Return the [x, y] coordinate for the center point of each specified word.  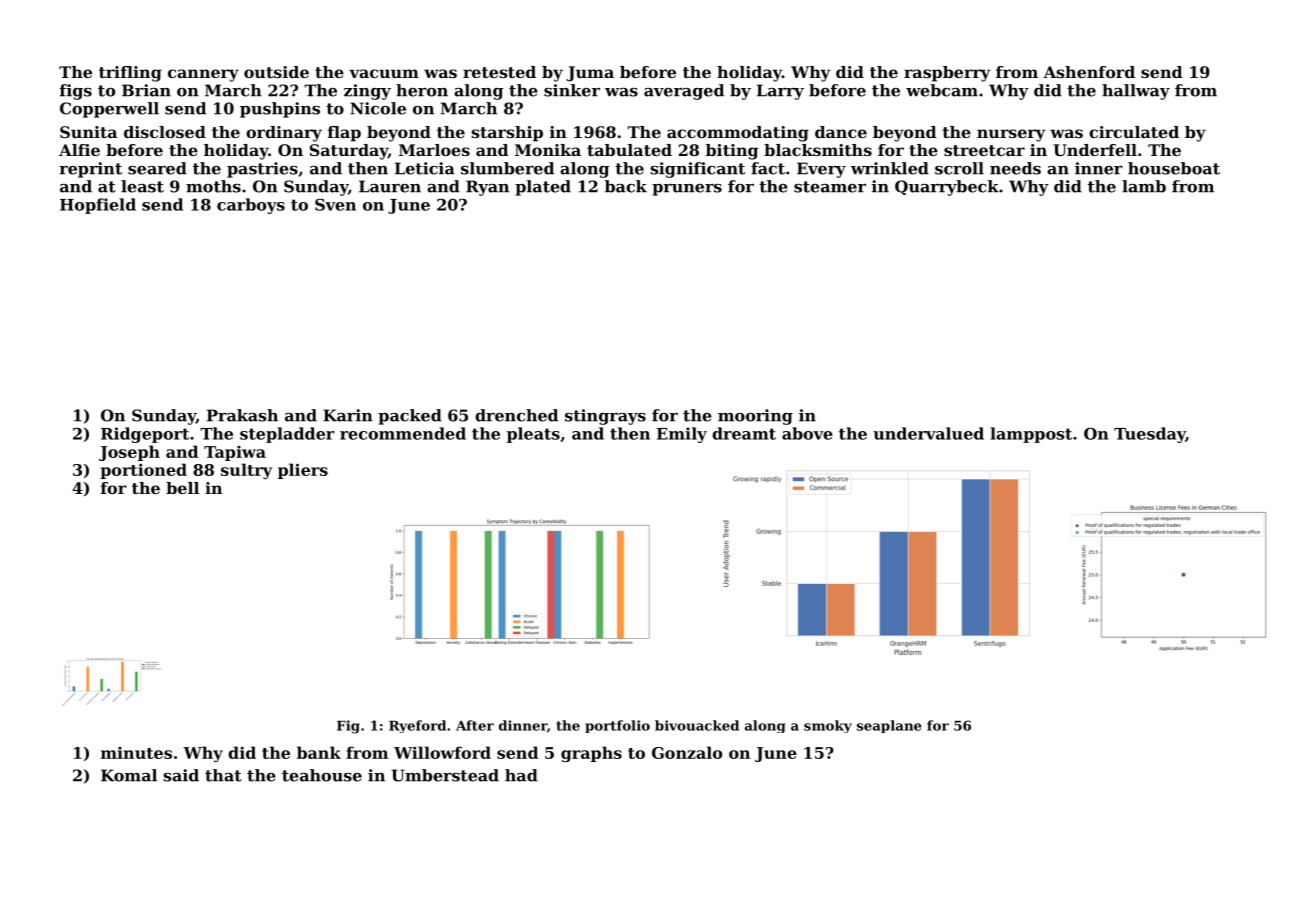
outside [276, 72]
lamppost [1031, 435]
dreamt [744, 433]
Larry [780, 92]
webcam [942, 90]
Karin [348, 415]
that [223, 775]
